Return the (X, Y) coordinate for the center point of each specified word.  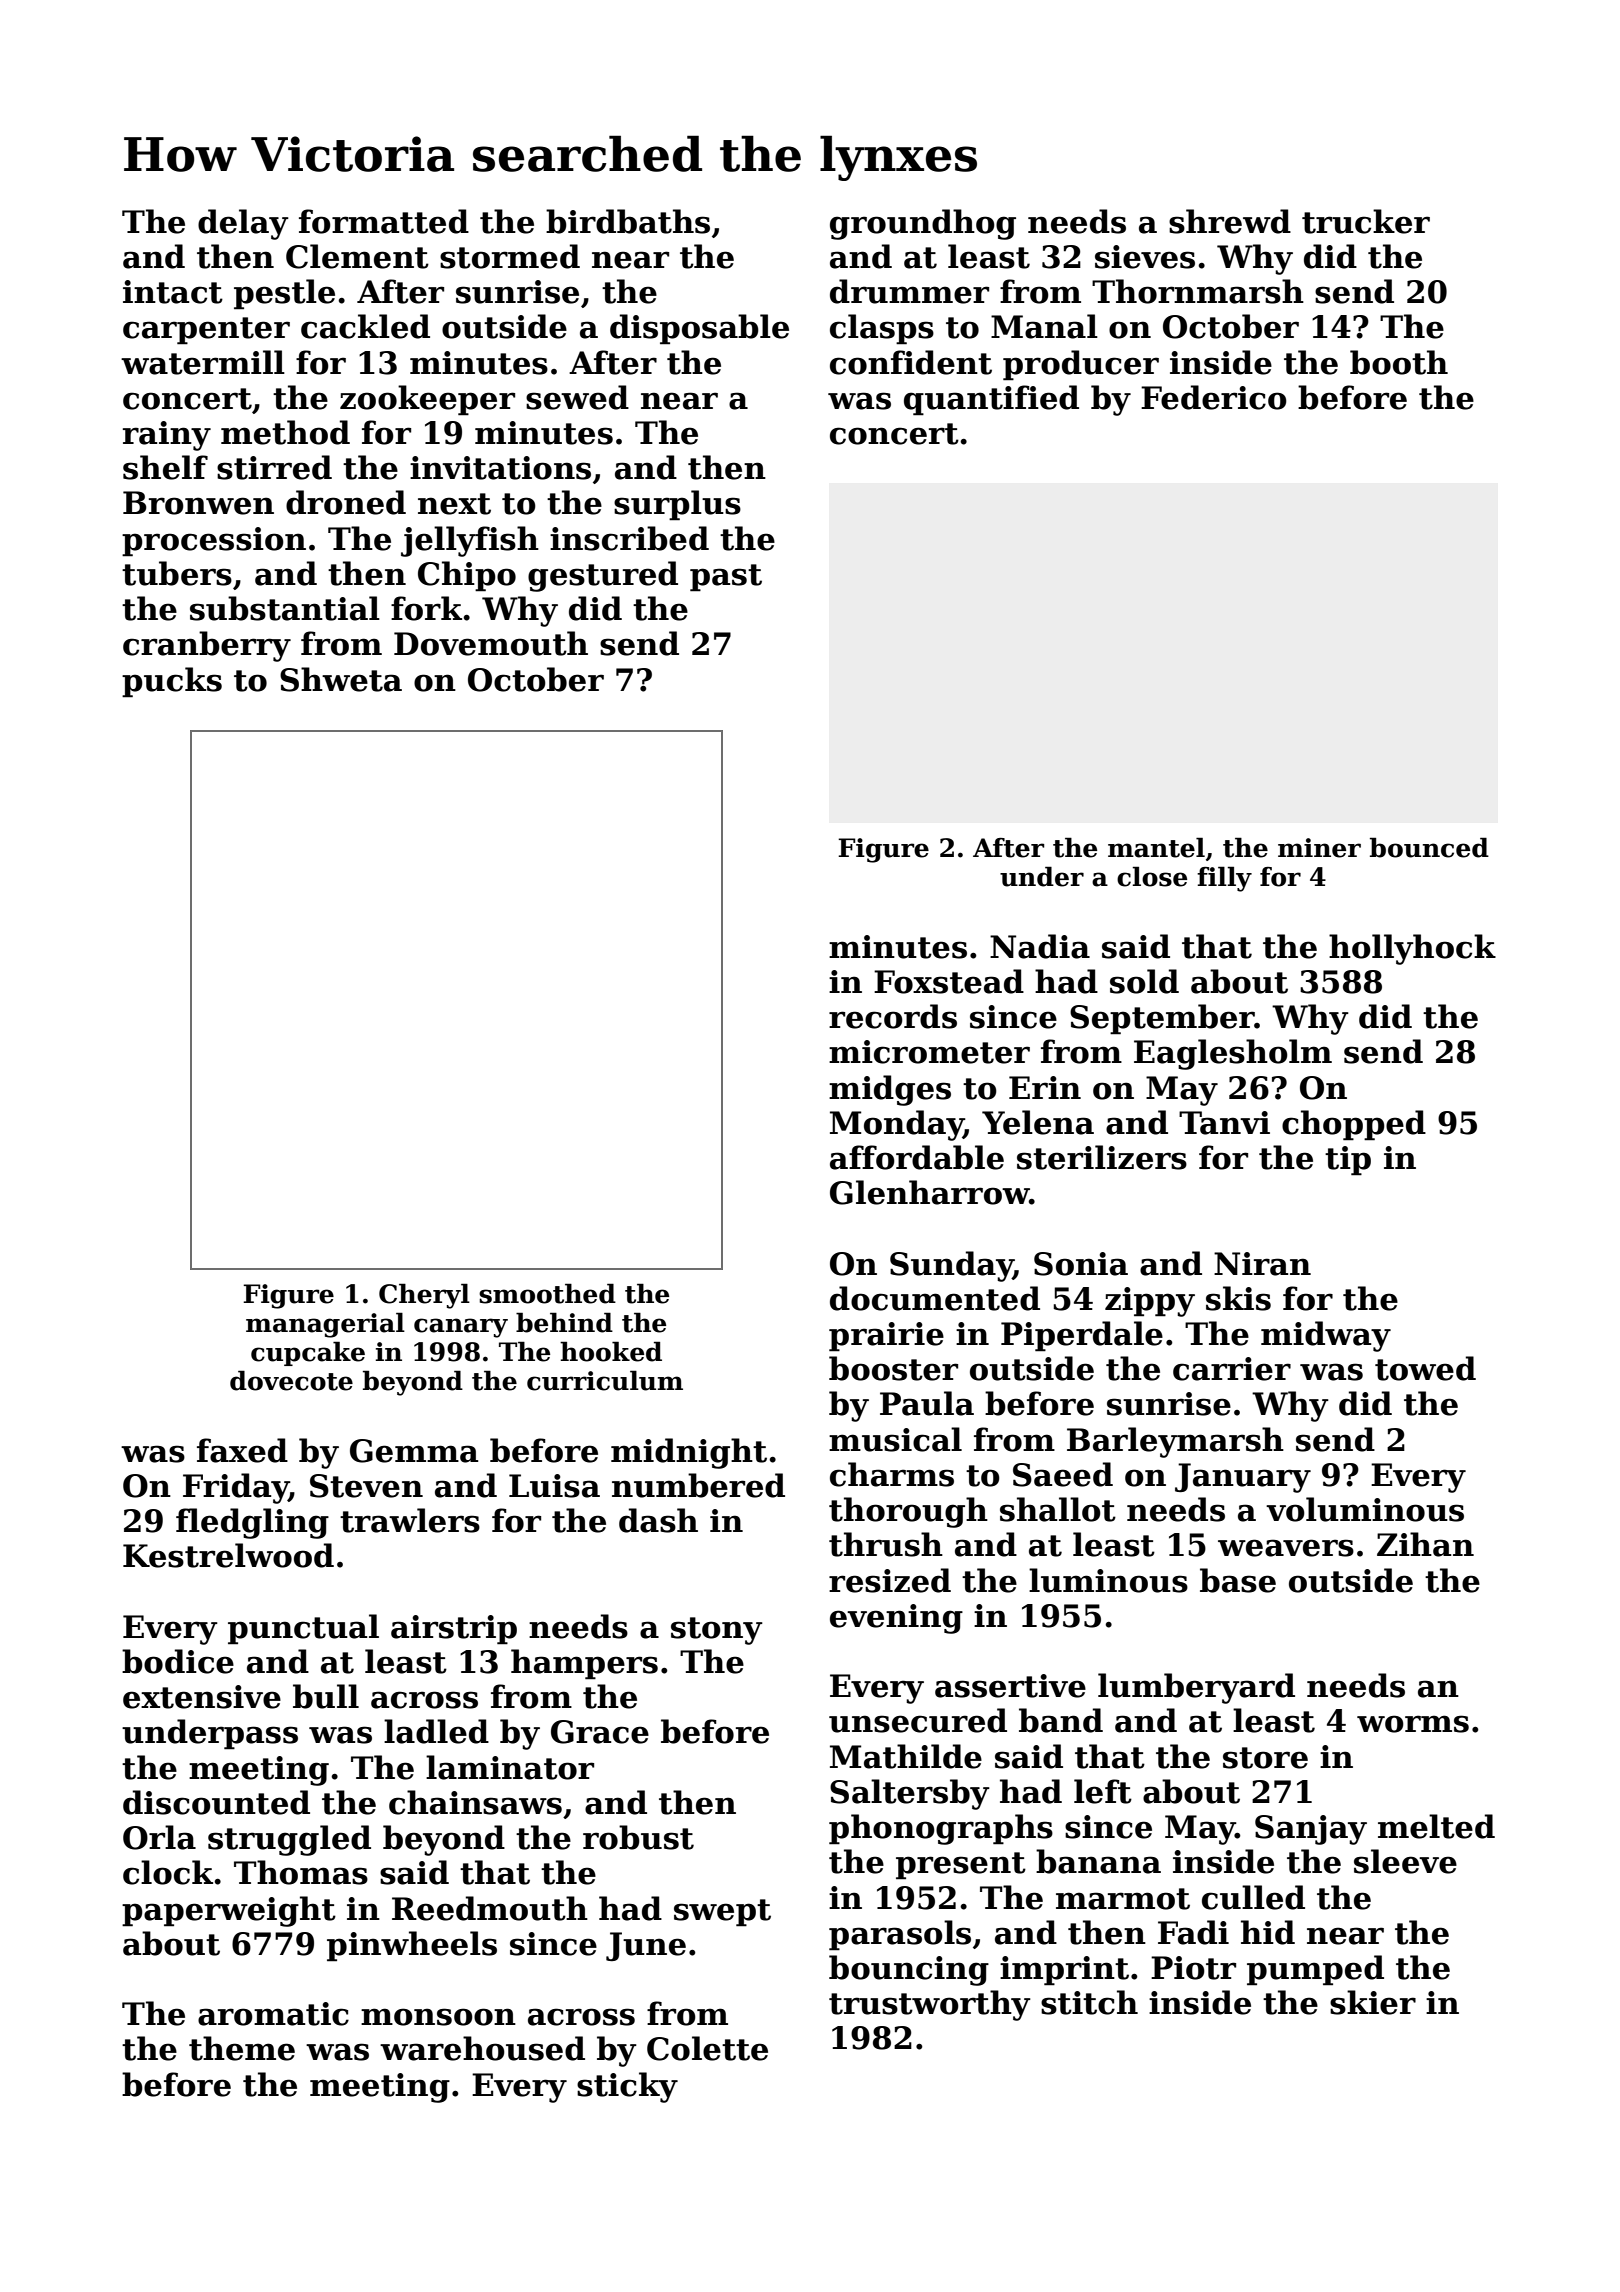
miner (1319, 848)
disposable (699, 329)
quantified (991, 400)
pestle (284, 294)
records (893, 1016)
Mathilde (906, 1756)
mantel (1156, 847)
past (726, 578)
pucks (172, 682)
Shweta (341, 679)
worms (1413, 1724)
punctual (303, 1629)
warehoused (482, 2048)
